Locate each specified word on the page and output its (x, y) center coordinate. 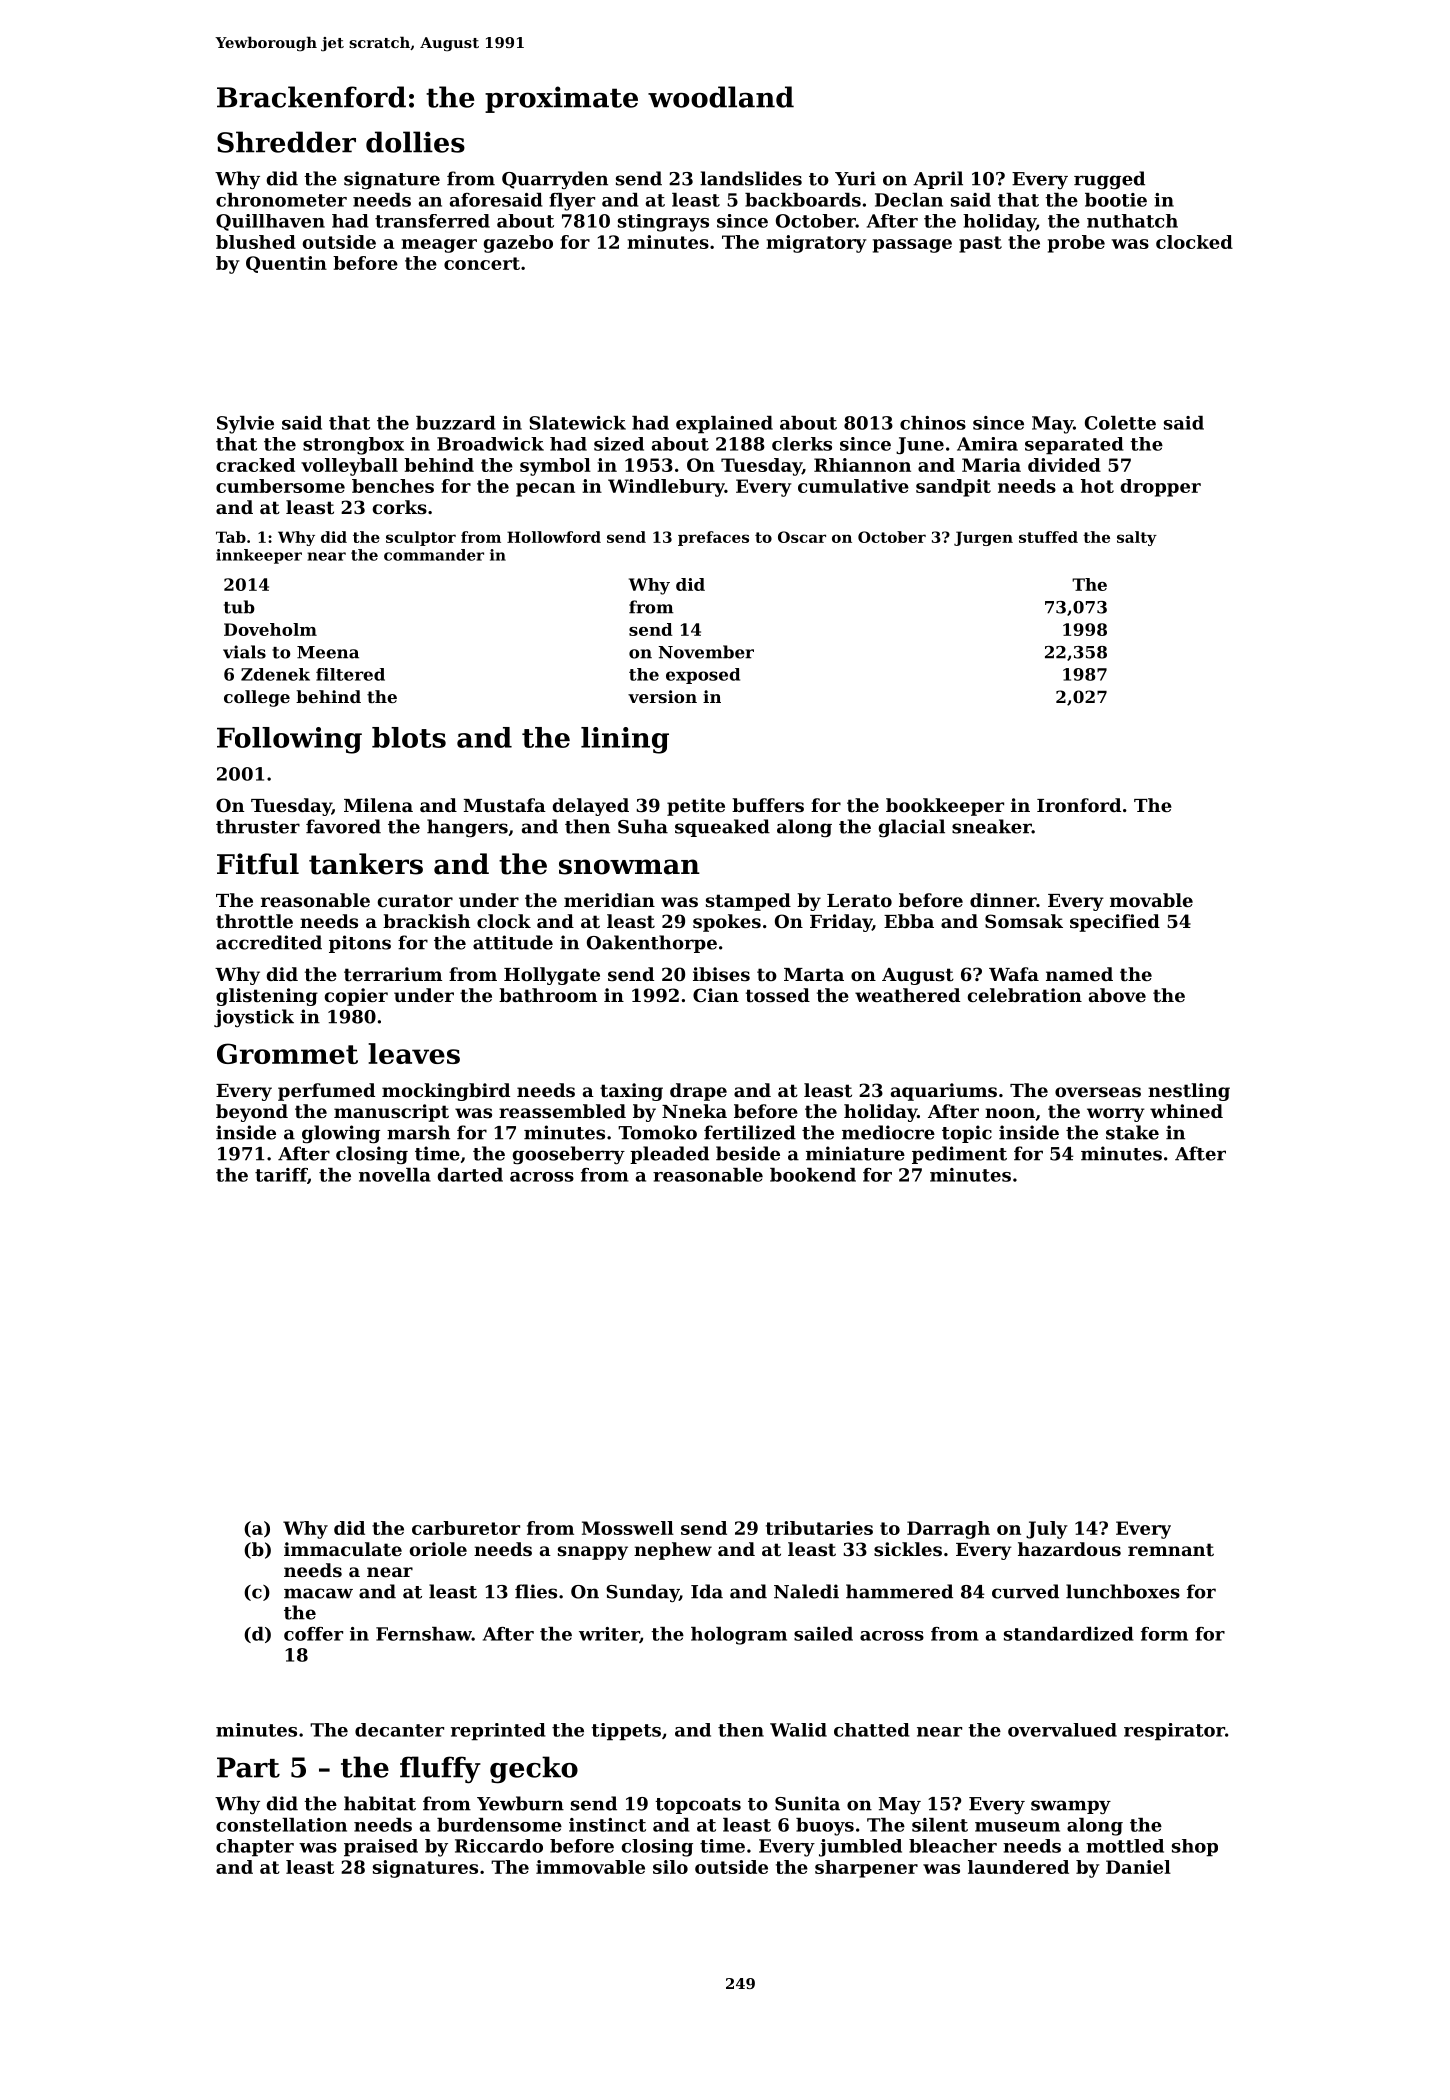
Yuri (855, 178)
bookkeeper (945, 807)
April (938, 180)
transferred (432, 221)
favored (343, 826)
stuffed (1048, 537)
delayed (591, 807)
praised (381, 1848)
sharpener (866, 1869)
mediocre (888, 1132)
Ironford (1079, 805)
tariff (281, 1175)
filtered (350, 674)
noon (1010, 1113)
